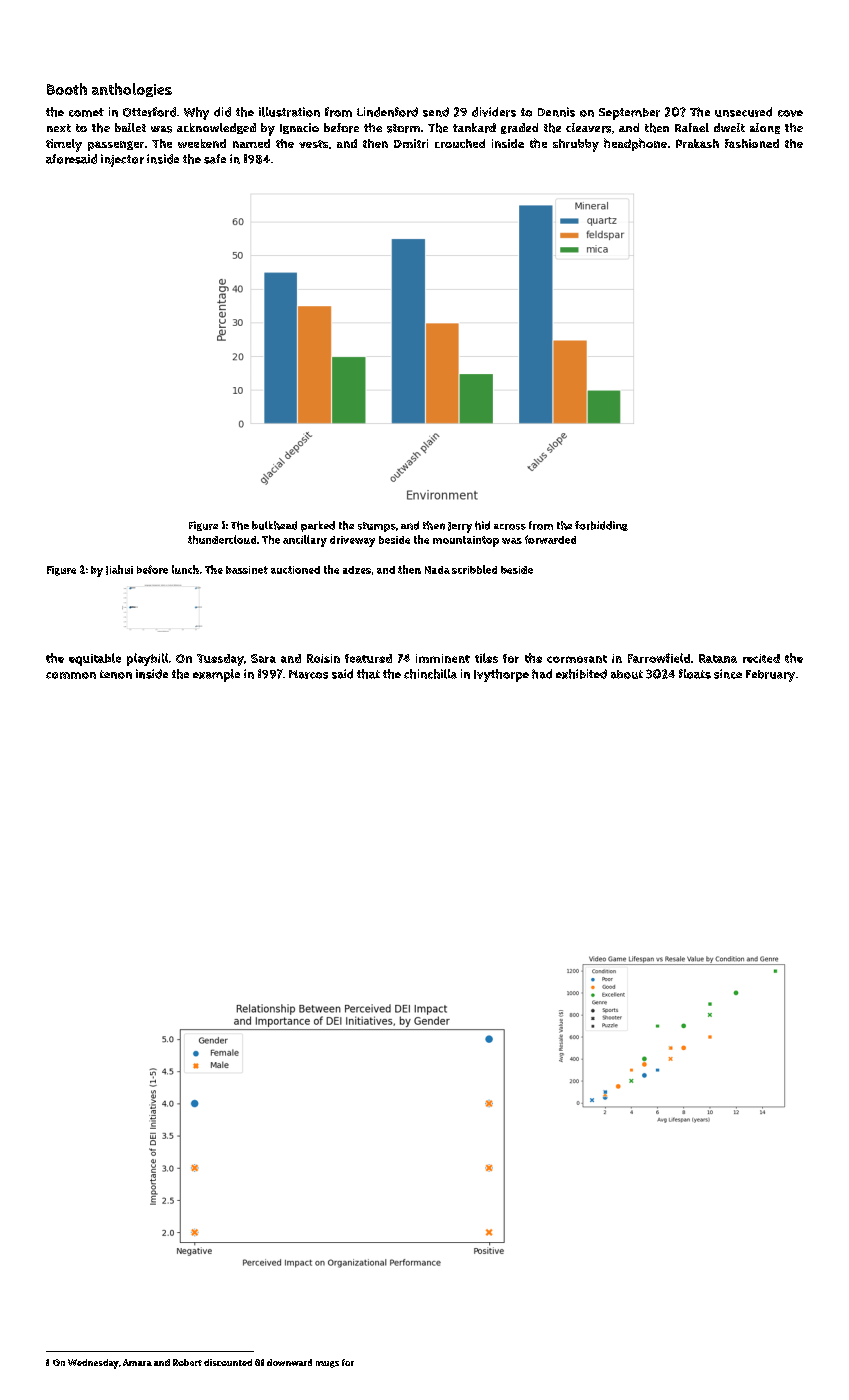 This screenshot has height=1400, width=849. What do you see at coordinates (501, 675) in the screenshot?
I see `Ivythorpe` at bounding box center [501, 675].
